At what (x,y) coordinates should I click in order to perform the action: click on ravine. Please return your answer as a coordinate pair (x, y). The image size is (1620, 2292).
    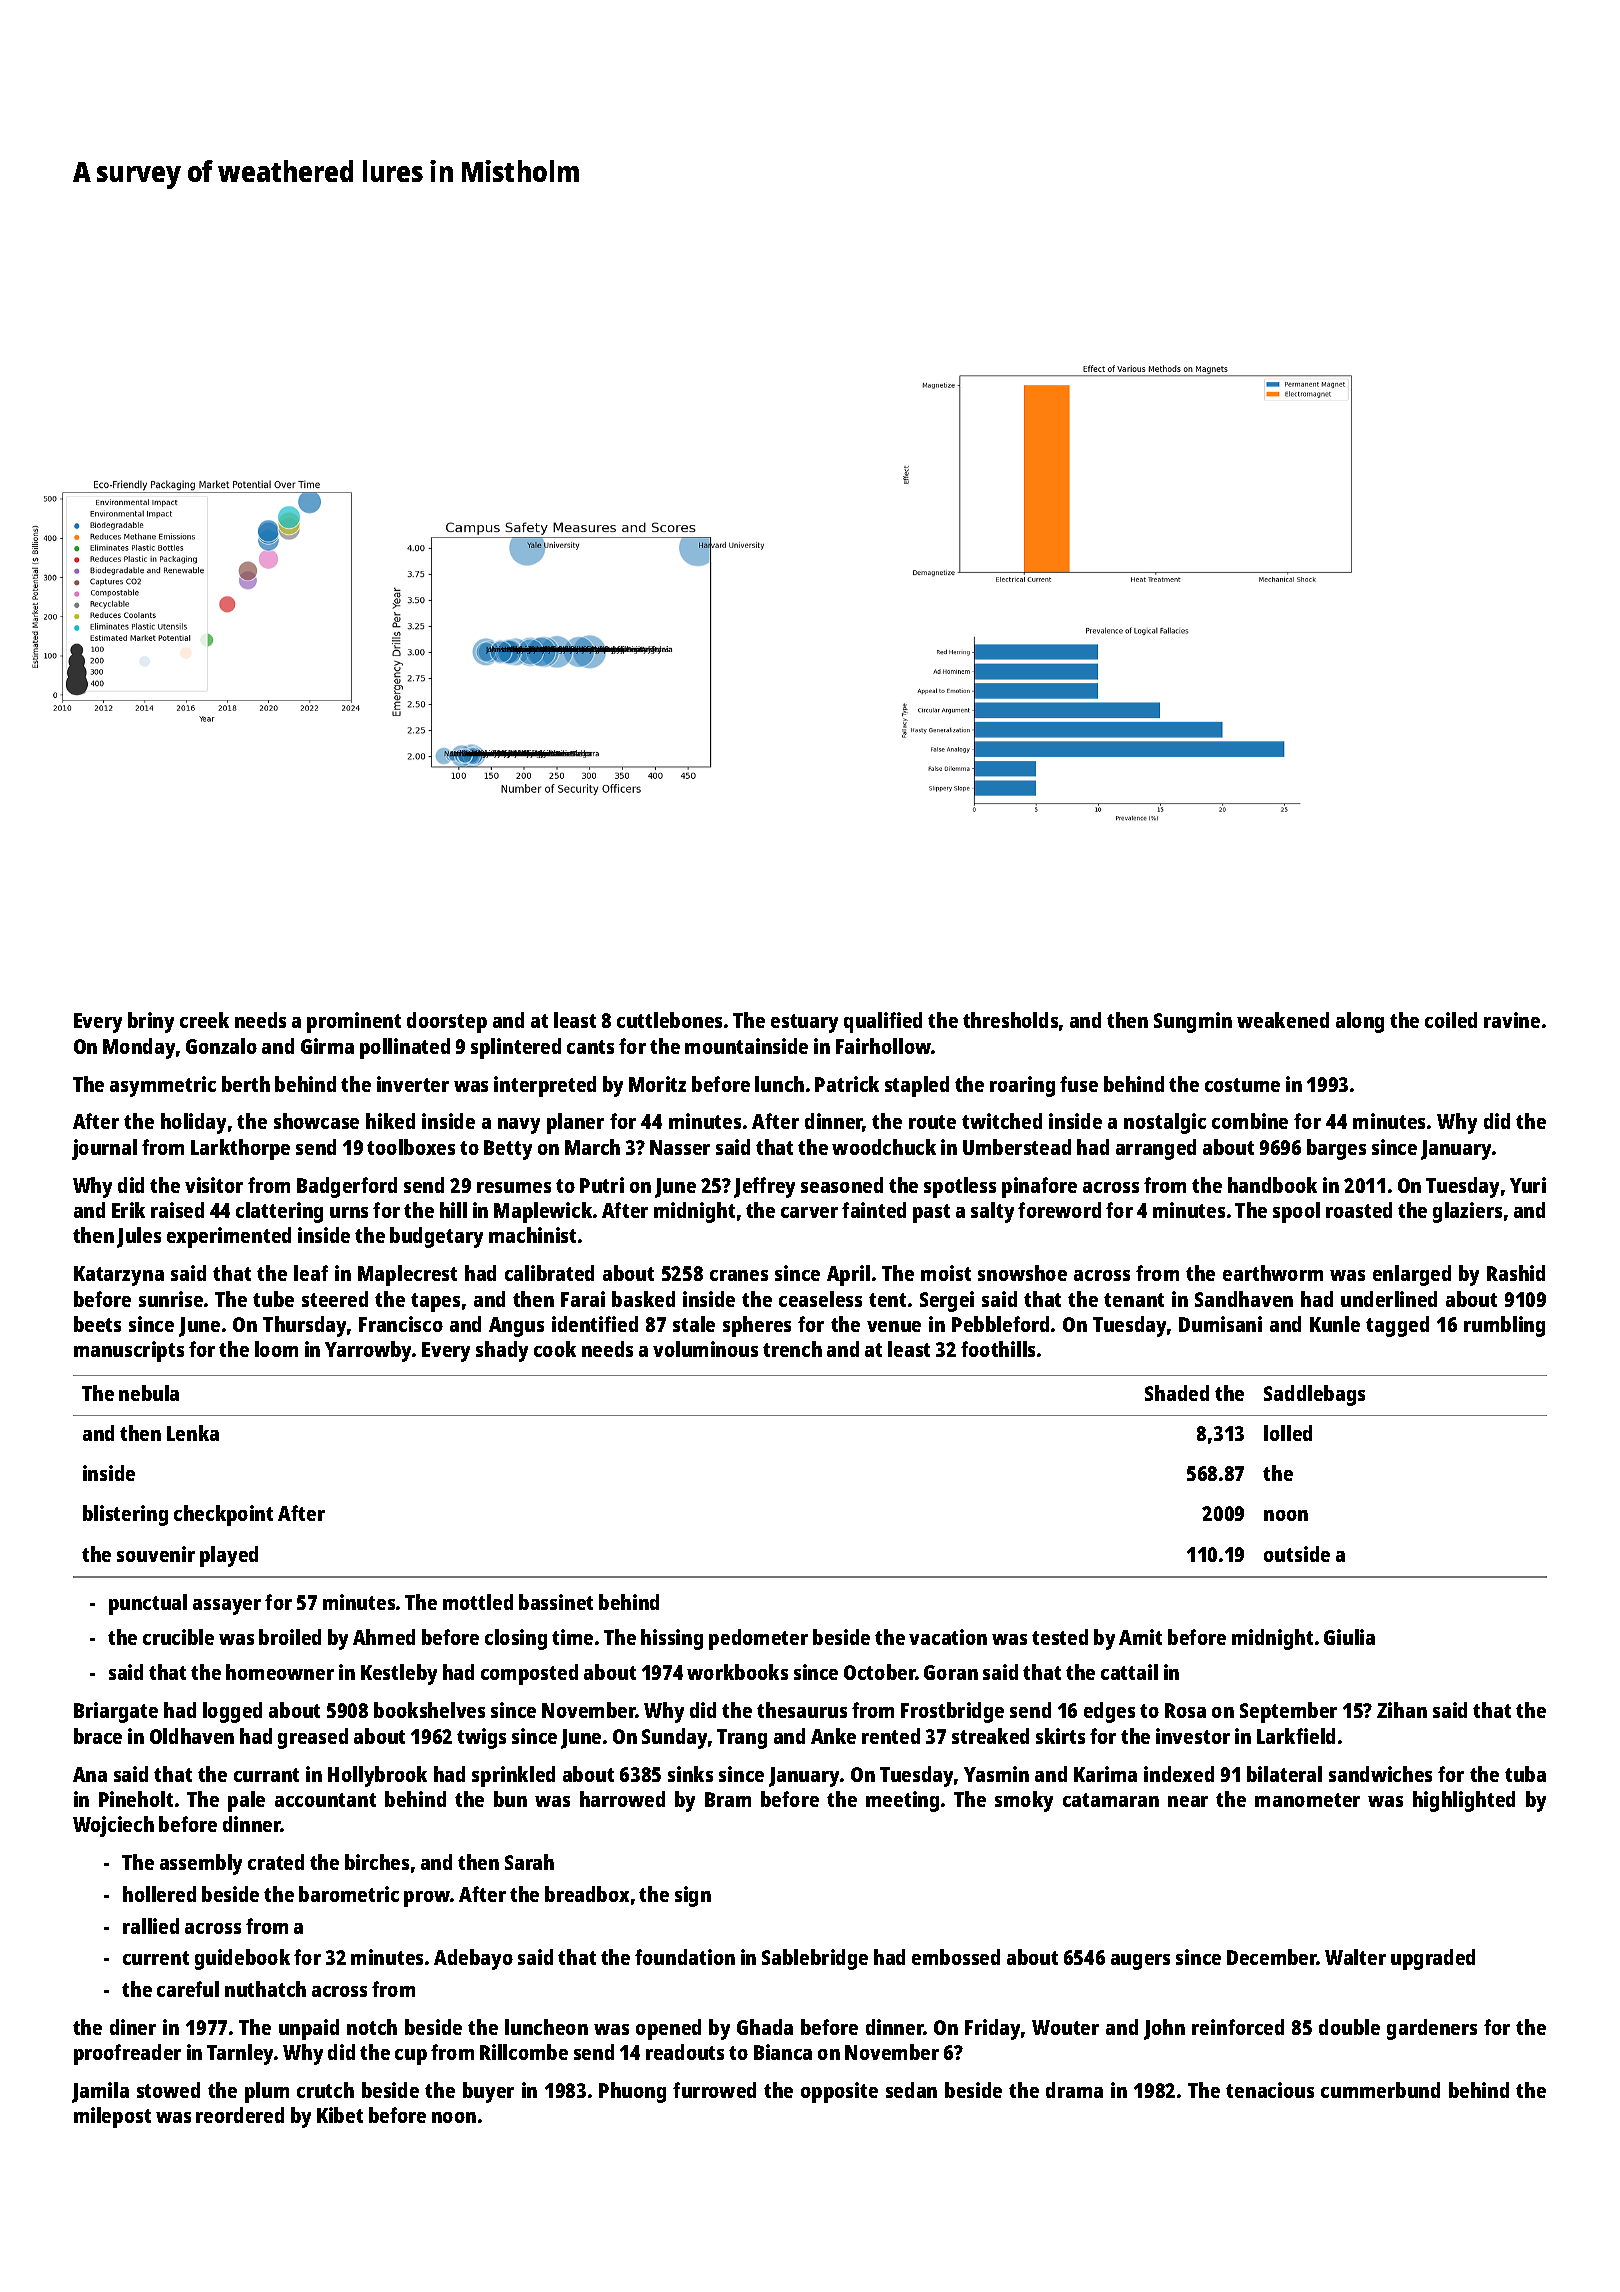
    Looking at the image, I should click on (1512, 1020).
